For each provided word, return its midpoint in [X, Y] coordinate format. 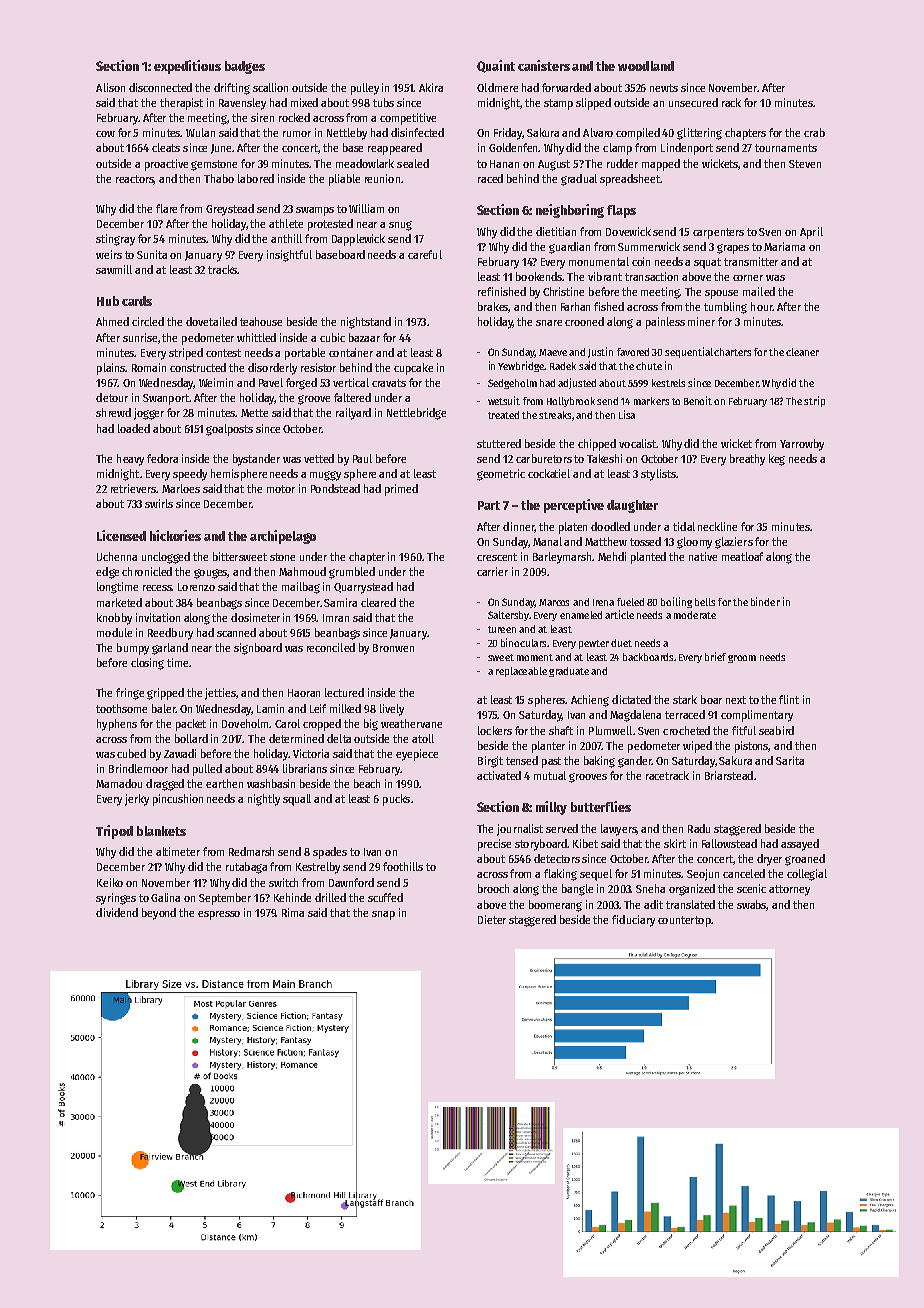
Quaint [496, 66]
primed [401, 490]
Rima [293, 912]
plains [111, 369]
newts [664, 88]
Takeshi [604, 458]
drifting [232, 89]
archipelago [283, 537]
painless [665, 323]
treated [503, 415]
